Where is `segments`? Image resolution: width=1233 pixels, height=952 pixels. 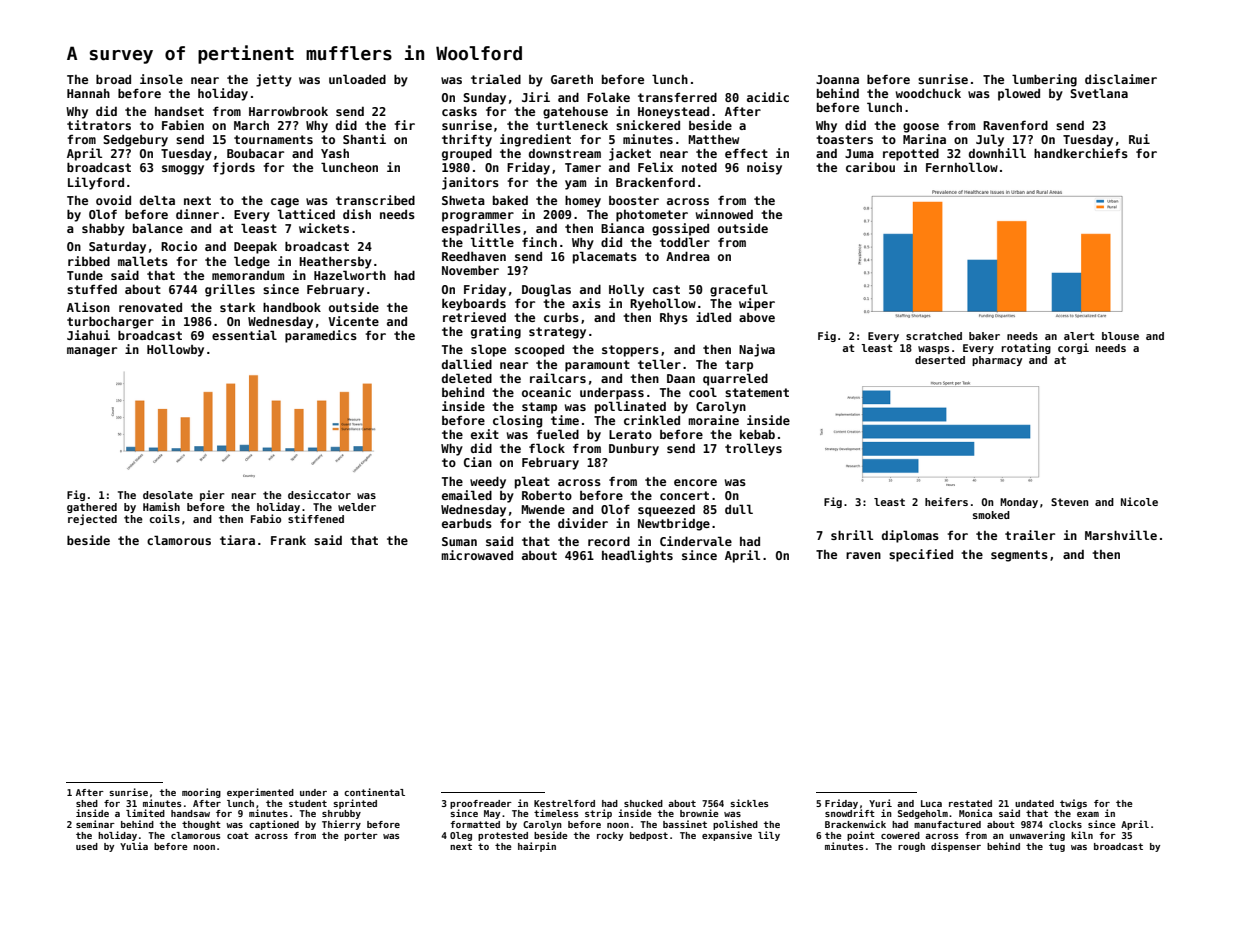
segments is located at coordinates (1019, 556).
